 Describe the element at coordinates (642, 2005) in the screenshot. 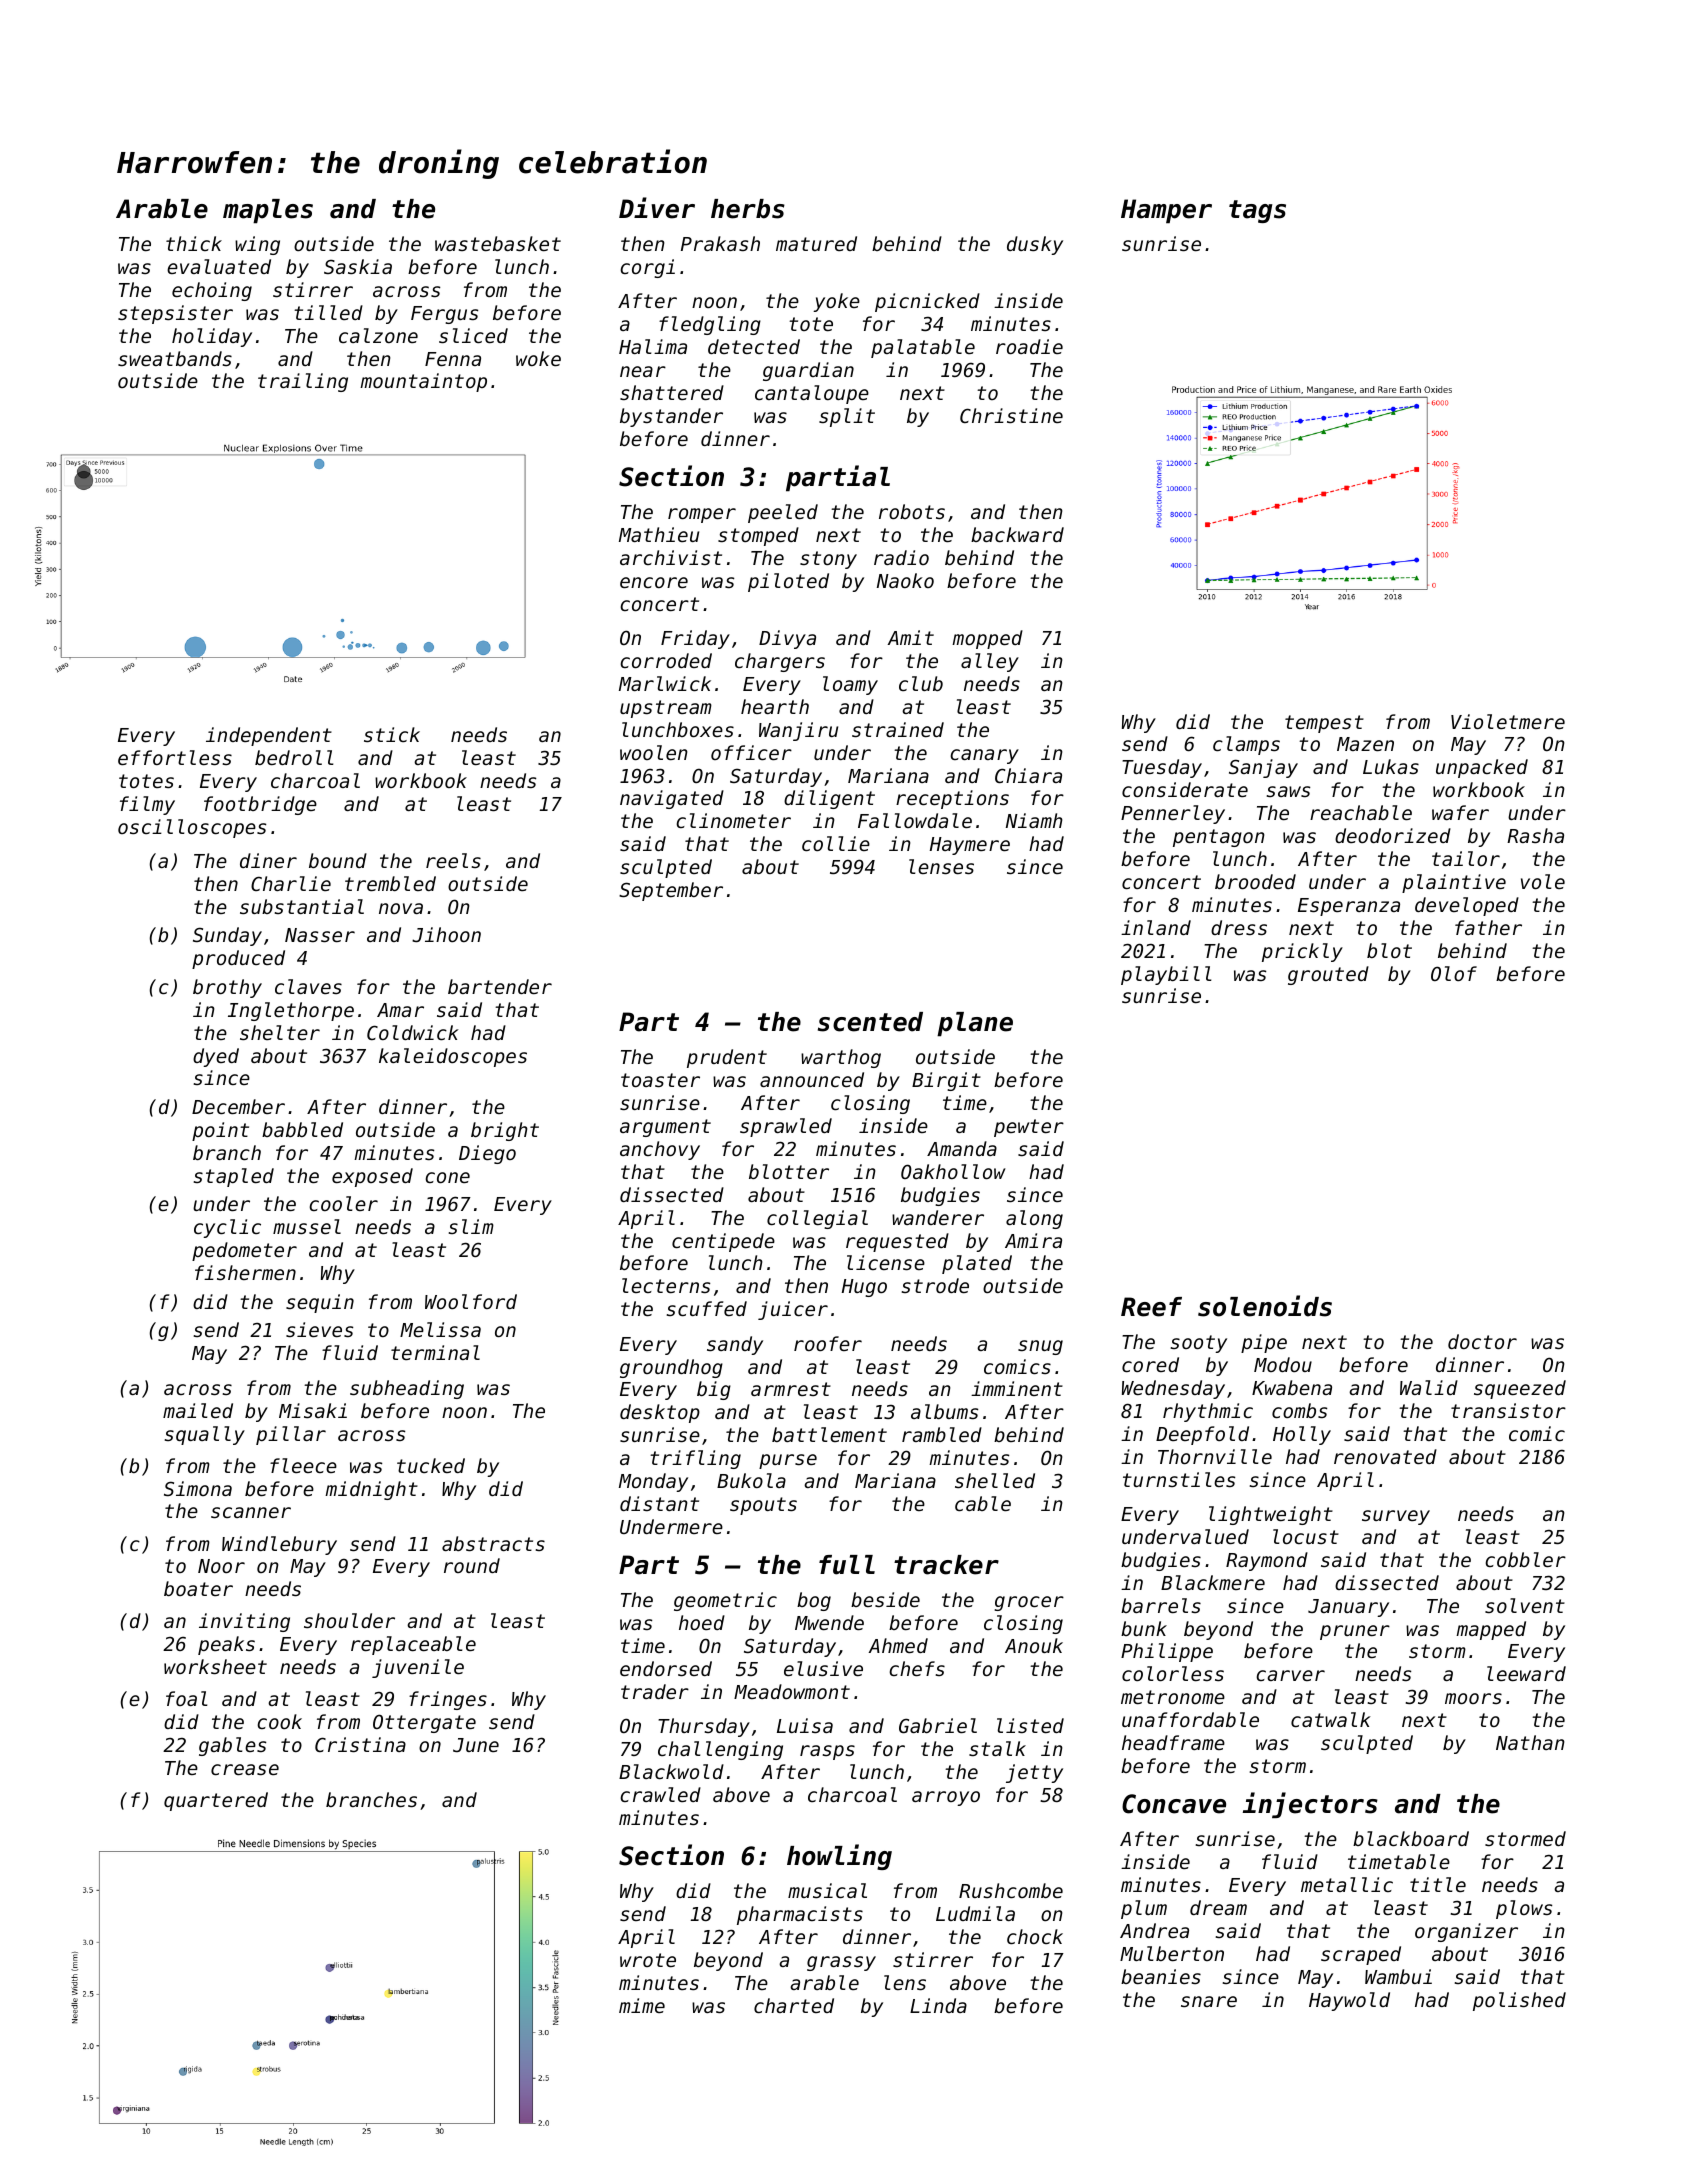

I see `mime` at that location.
